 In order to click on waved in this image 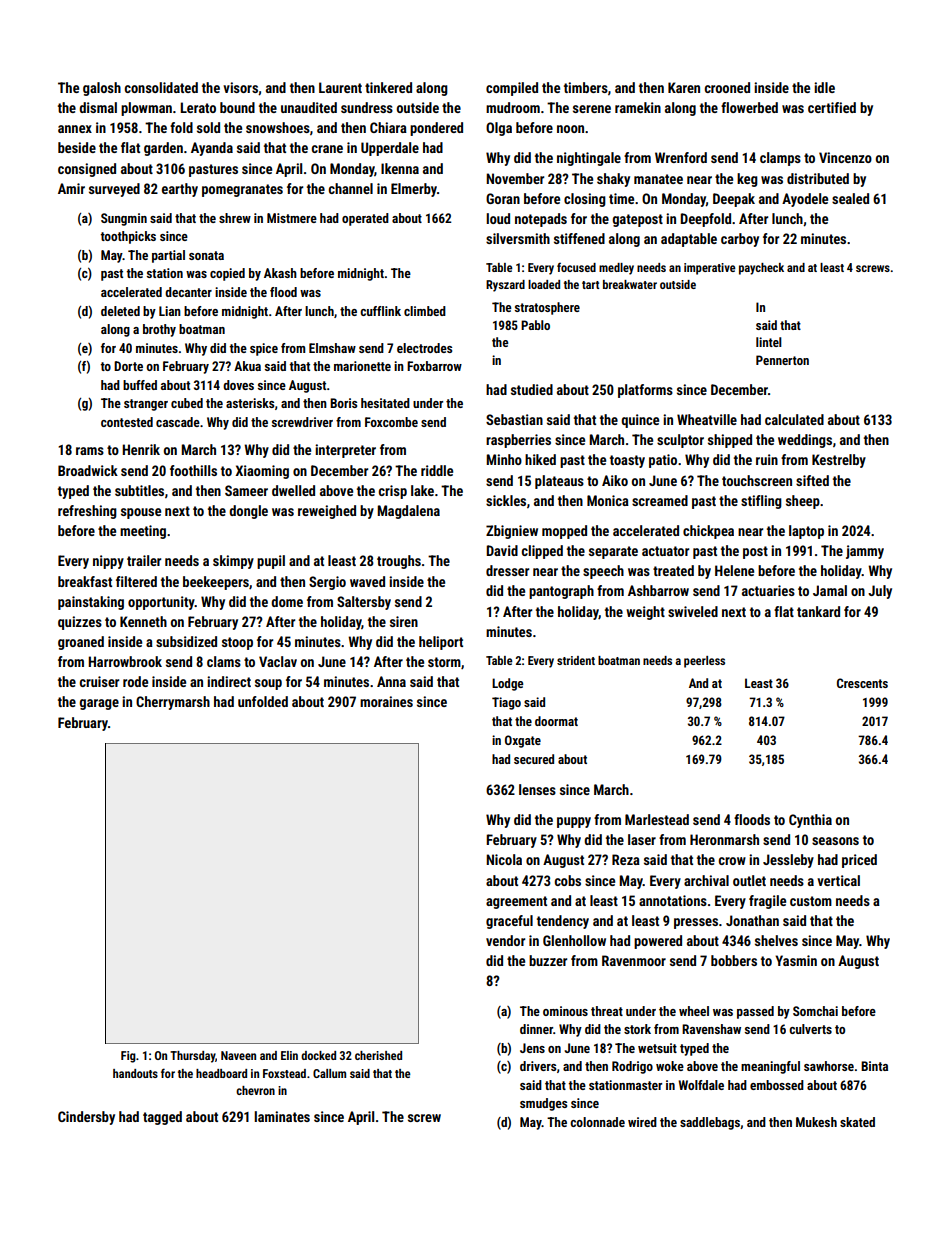, I will do `click(367, 581)`.
